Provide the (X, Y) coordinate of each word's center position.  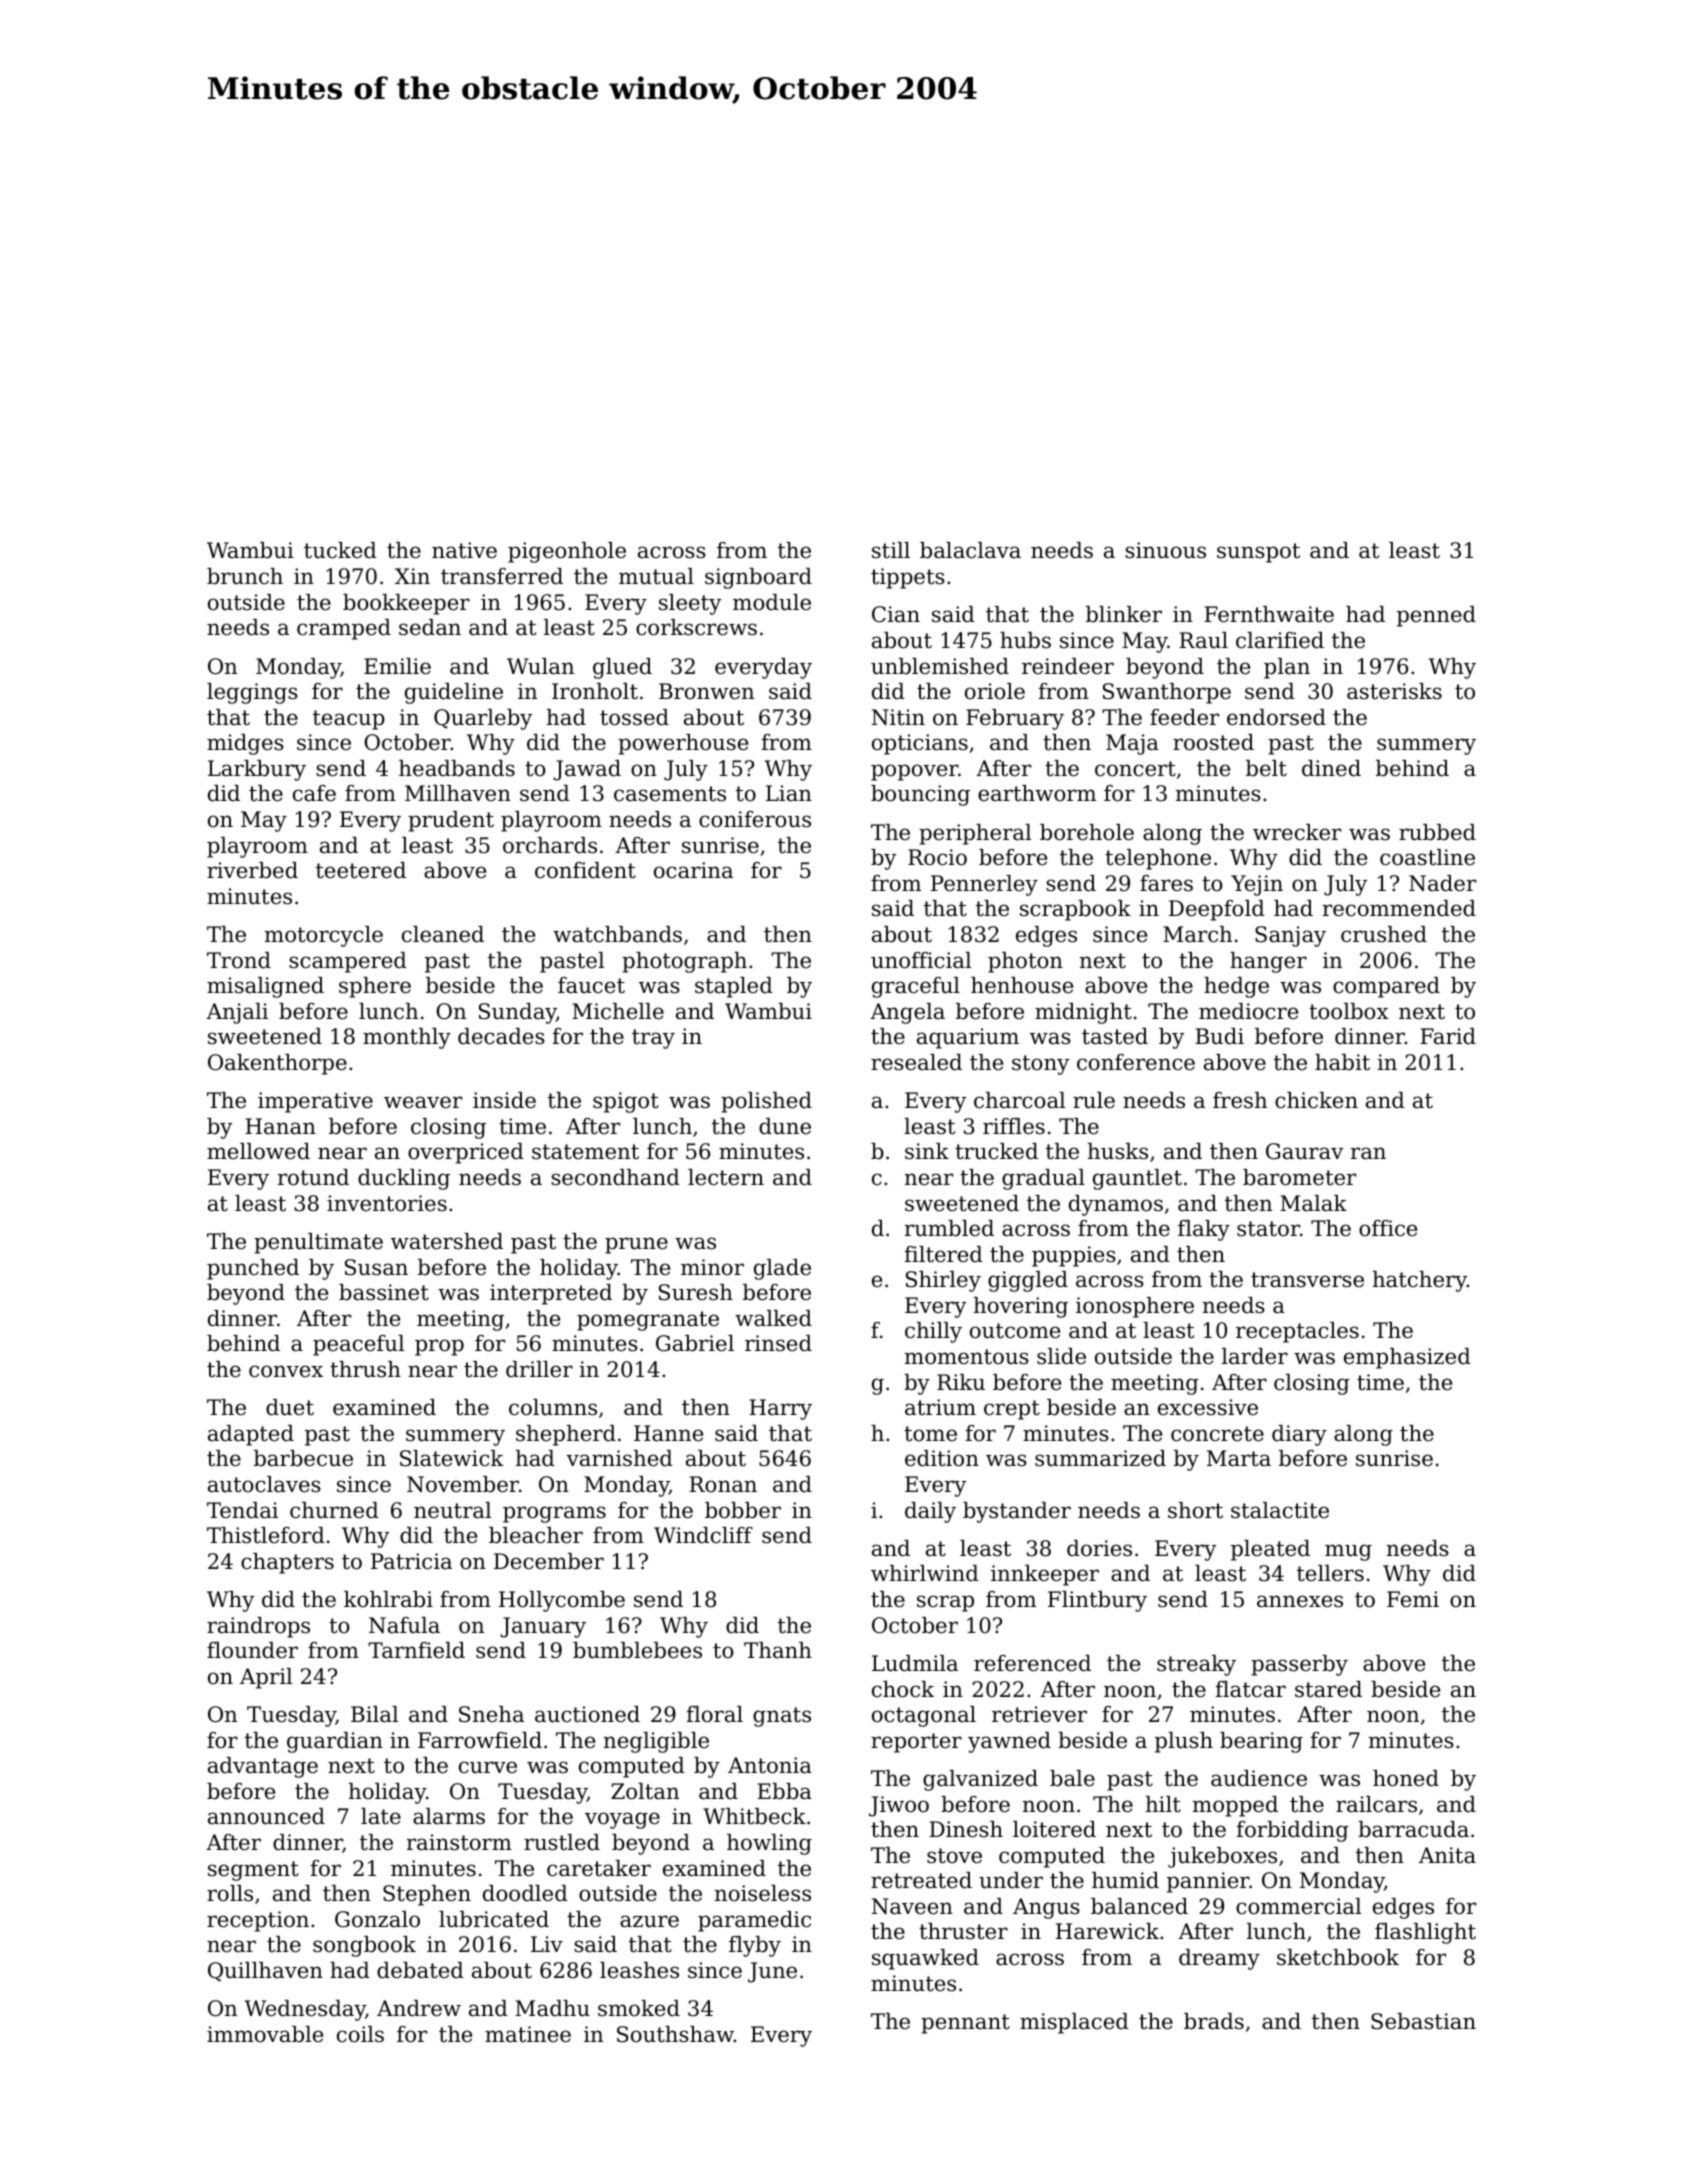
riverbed (252, 870)
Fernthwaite (1269, 614)
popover (914, 772)
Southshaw (675, 2034)
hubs (1025, 640)
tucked (340, 550)
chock (903, 1689)
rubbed (1437, 832)
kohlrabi (388, 1599)
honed (1406, 1778)
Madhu (552, 2008)
